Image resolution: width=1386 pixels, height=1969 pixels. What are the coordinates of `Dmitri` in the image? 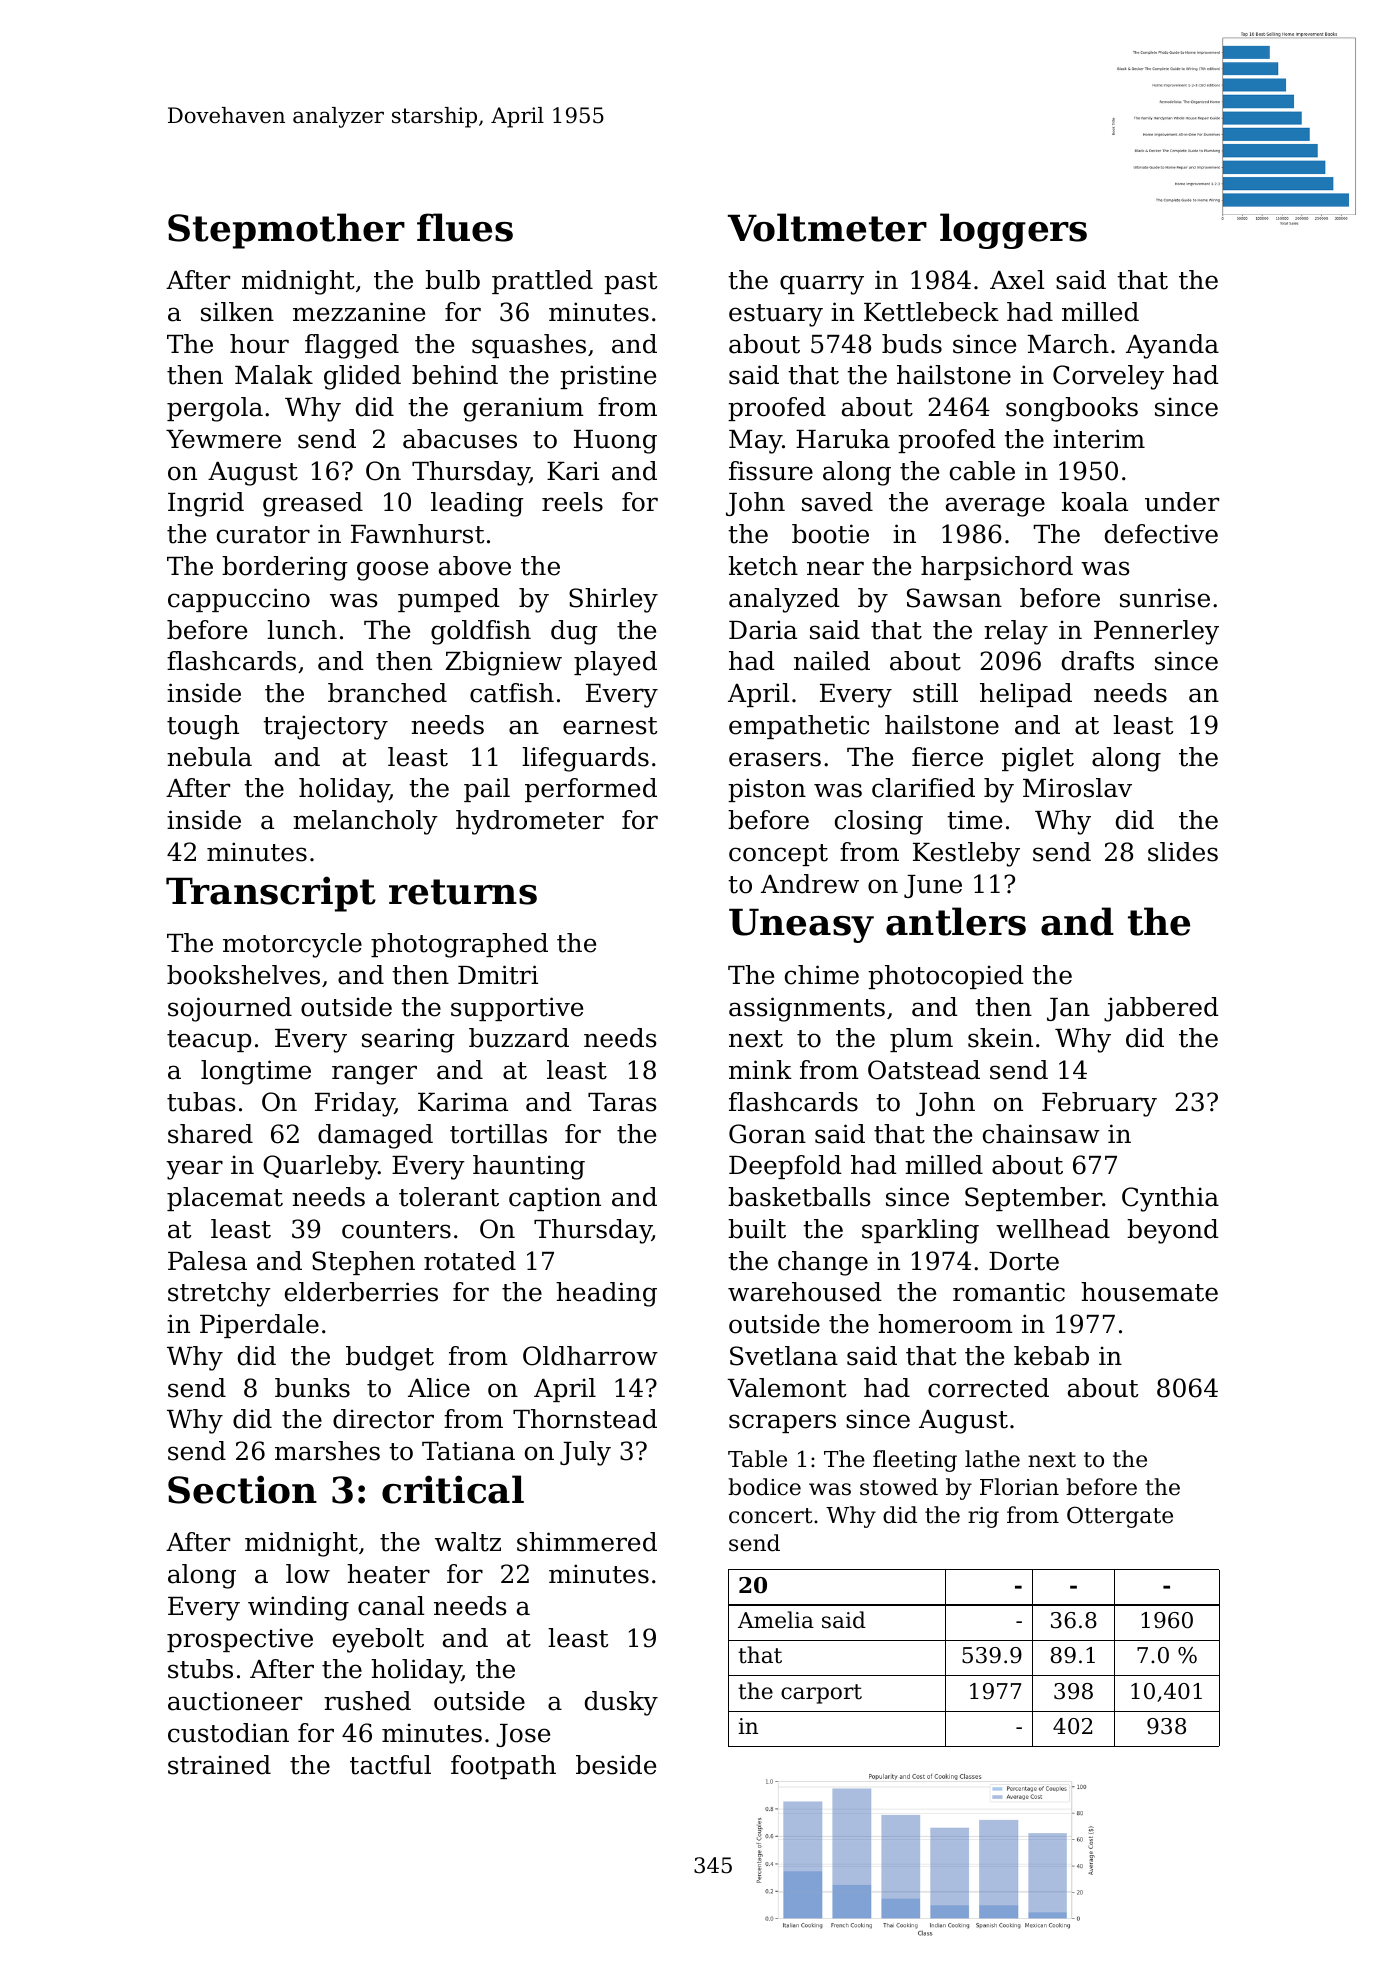 It's located at (498, 975).
